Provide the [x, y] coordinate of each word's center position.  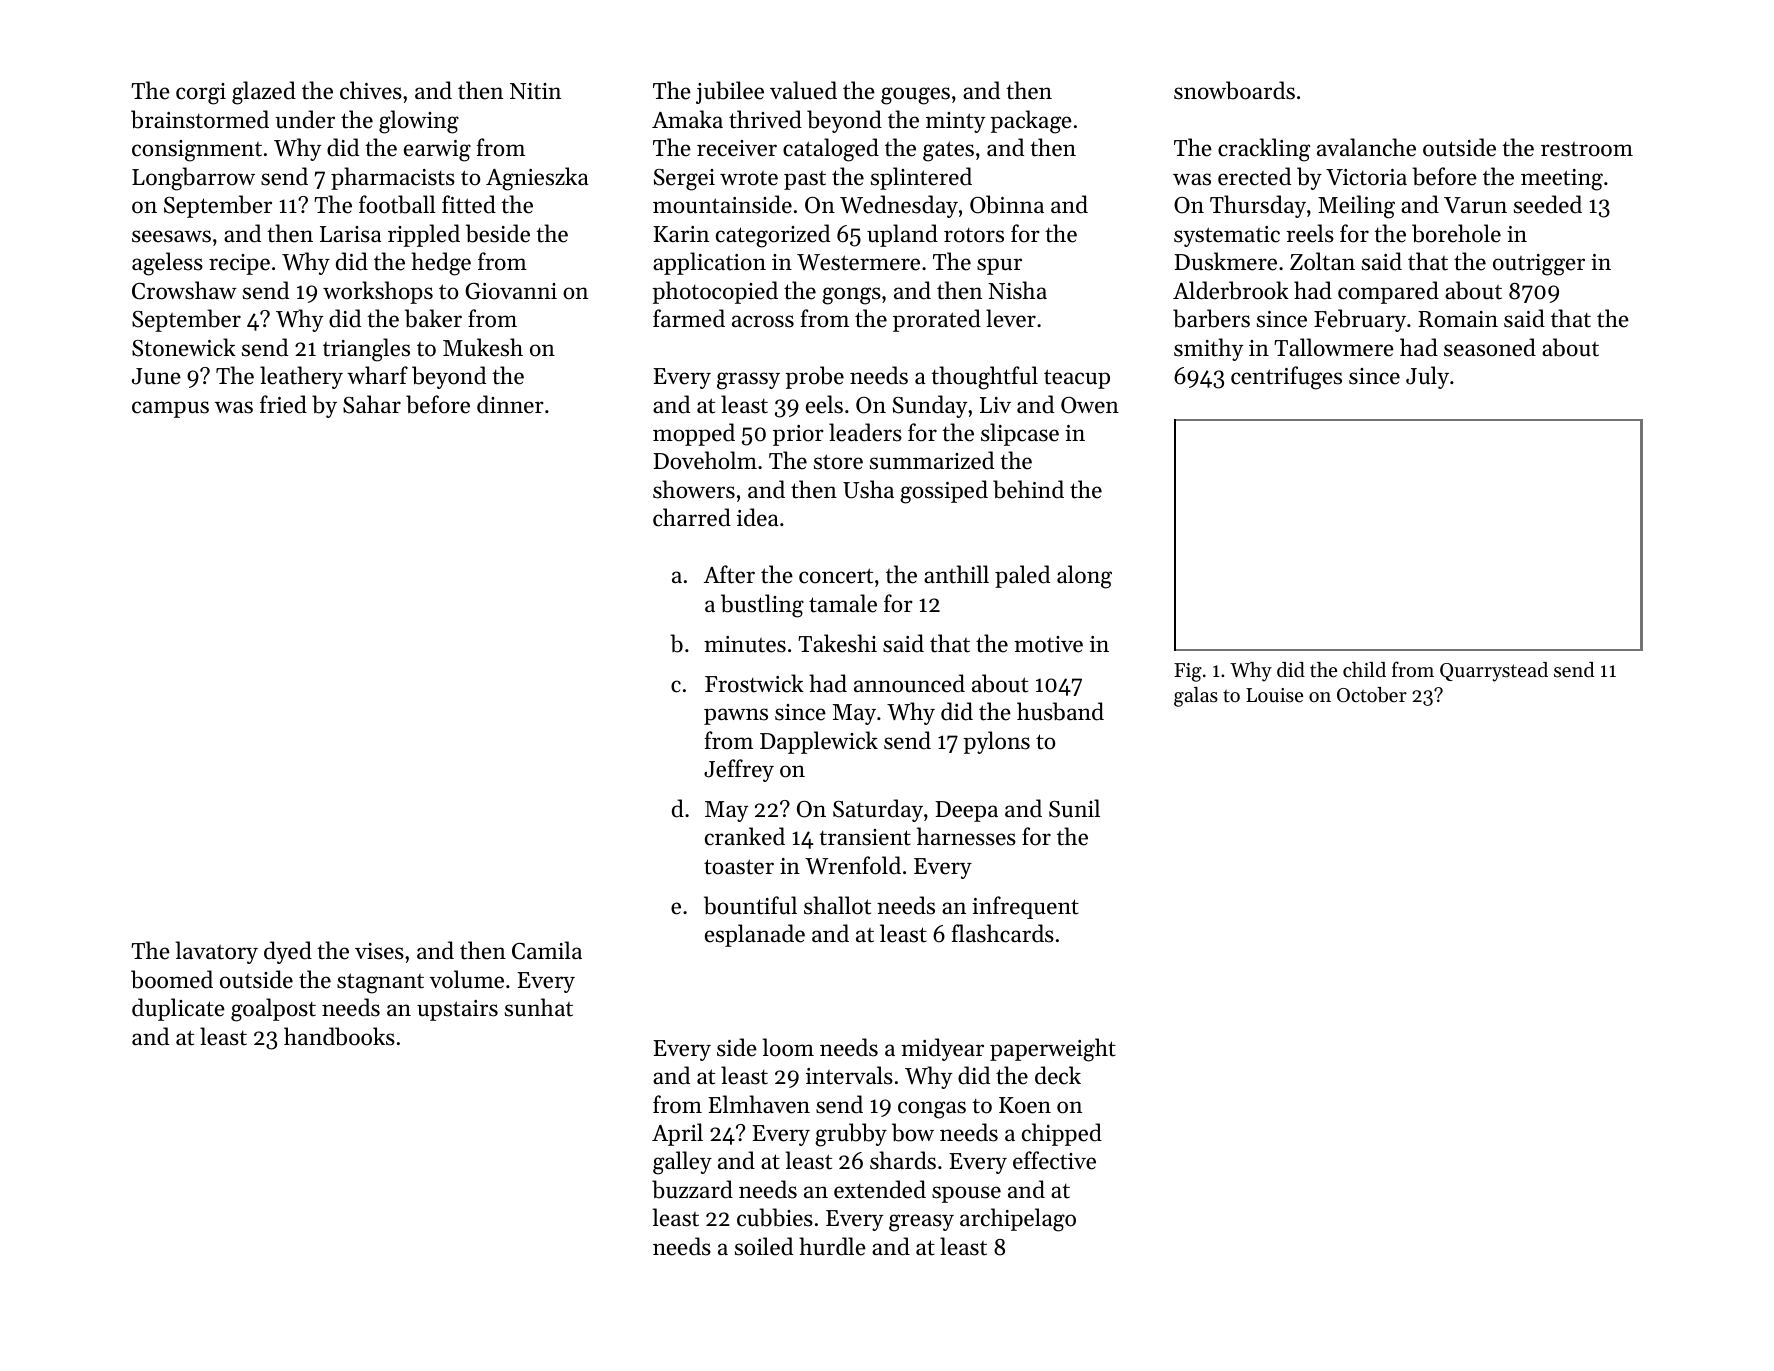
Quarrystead [1494, 672]
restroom [1587, 149]
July [1427, 377]
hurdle [832, 1246]
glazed [264, 93]
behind [1028, 489]
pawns [736, 716]
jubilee [730, 92]
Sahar [372, 404]
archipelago [1018, 1220]
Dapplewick [819, 742]
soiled [764, 1246]
